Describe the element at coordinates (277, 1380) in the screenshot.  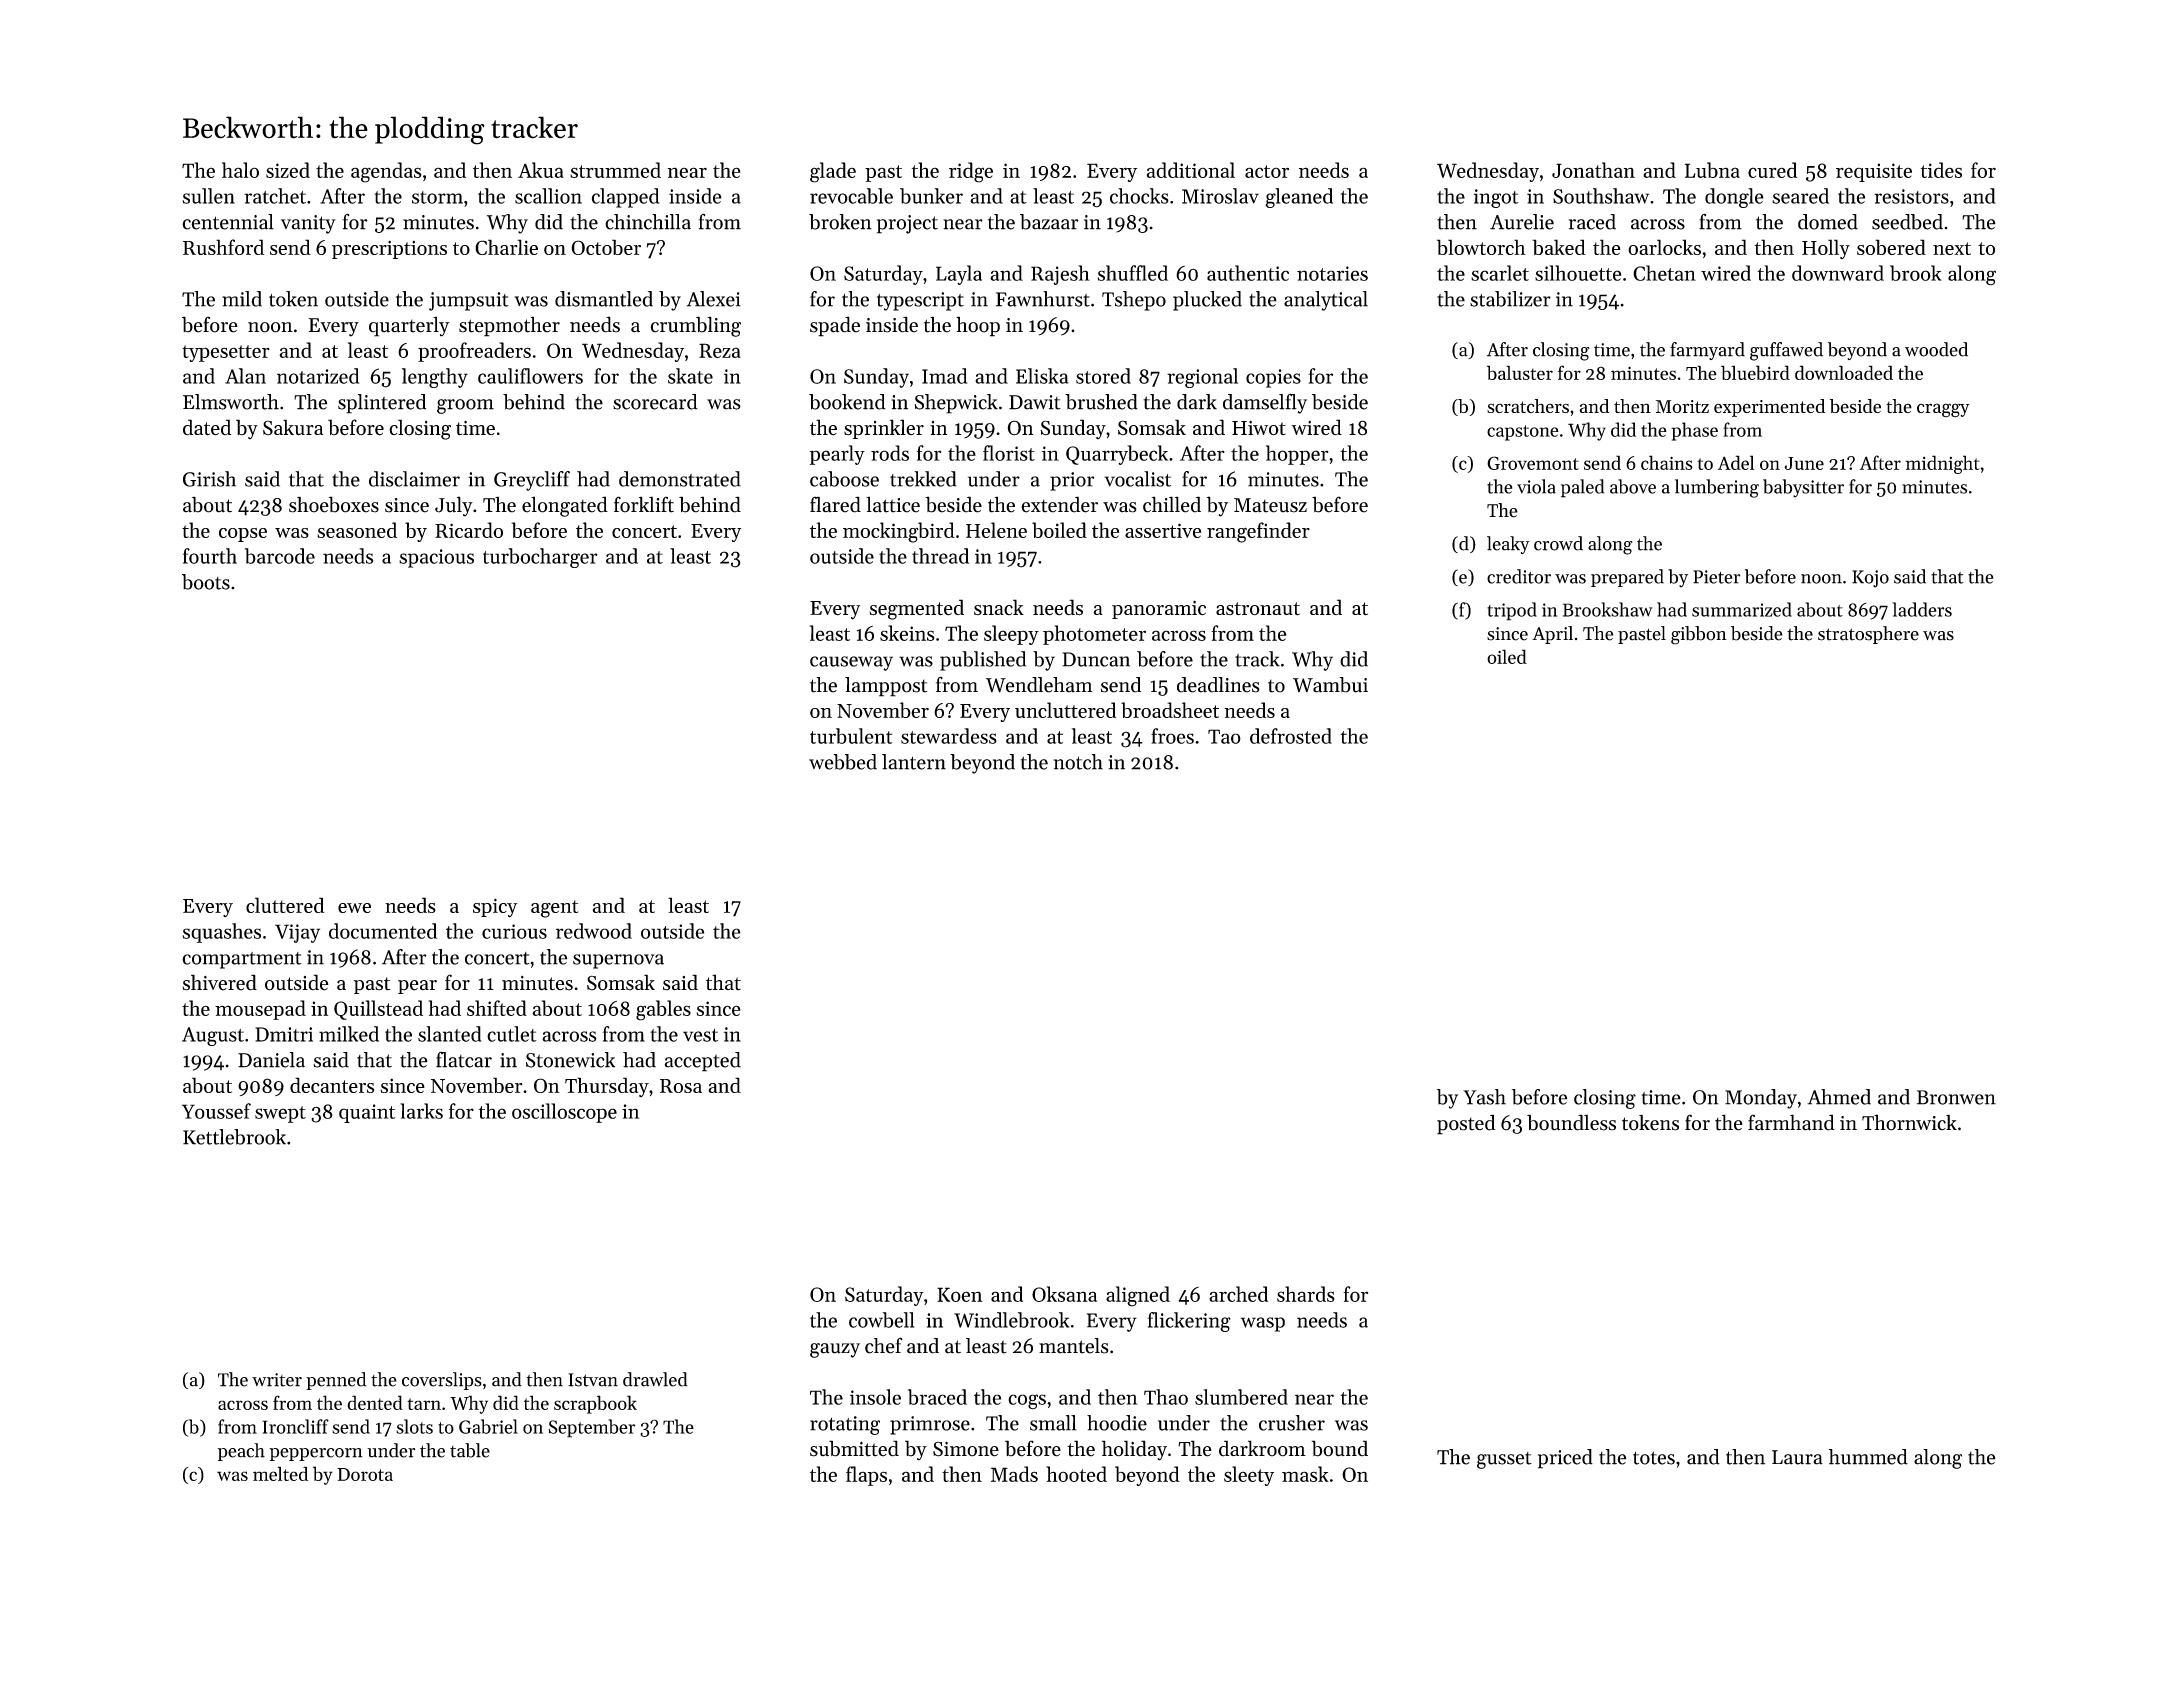
I see `writer` at that location.
